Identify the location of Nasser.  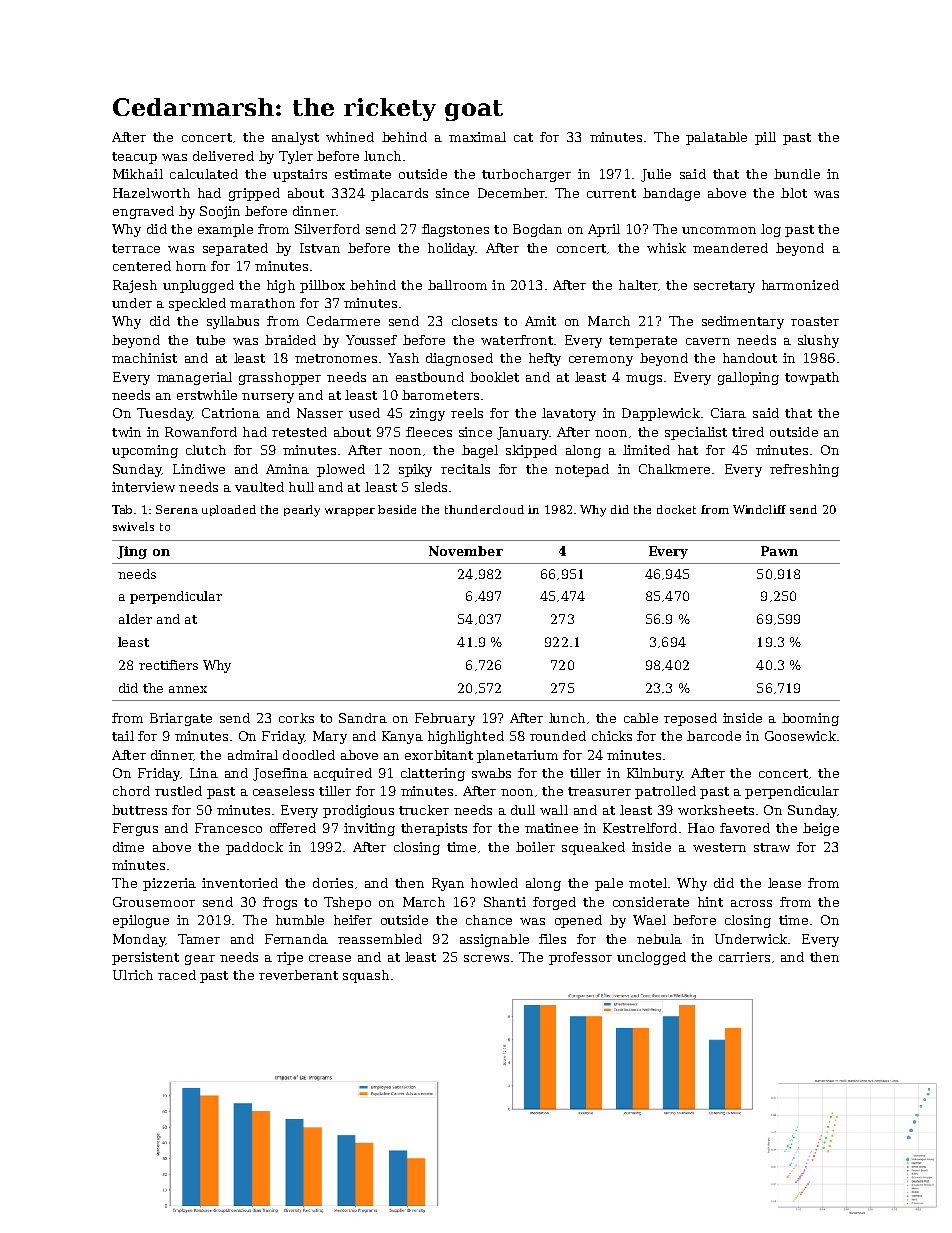
(320, 413).
